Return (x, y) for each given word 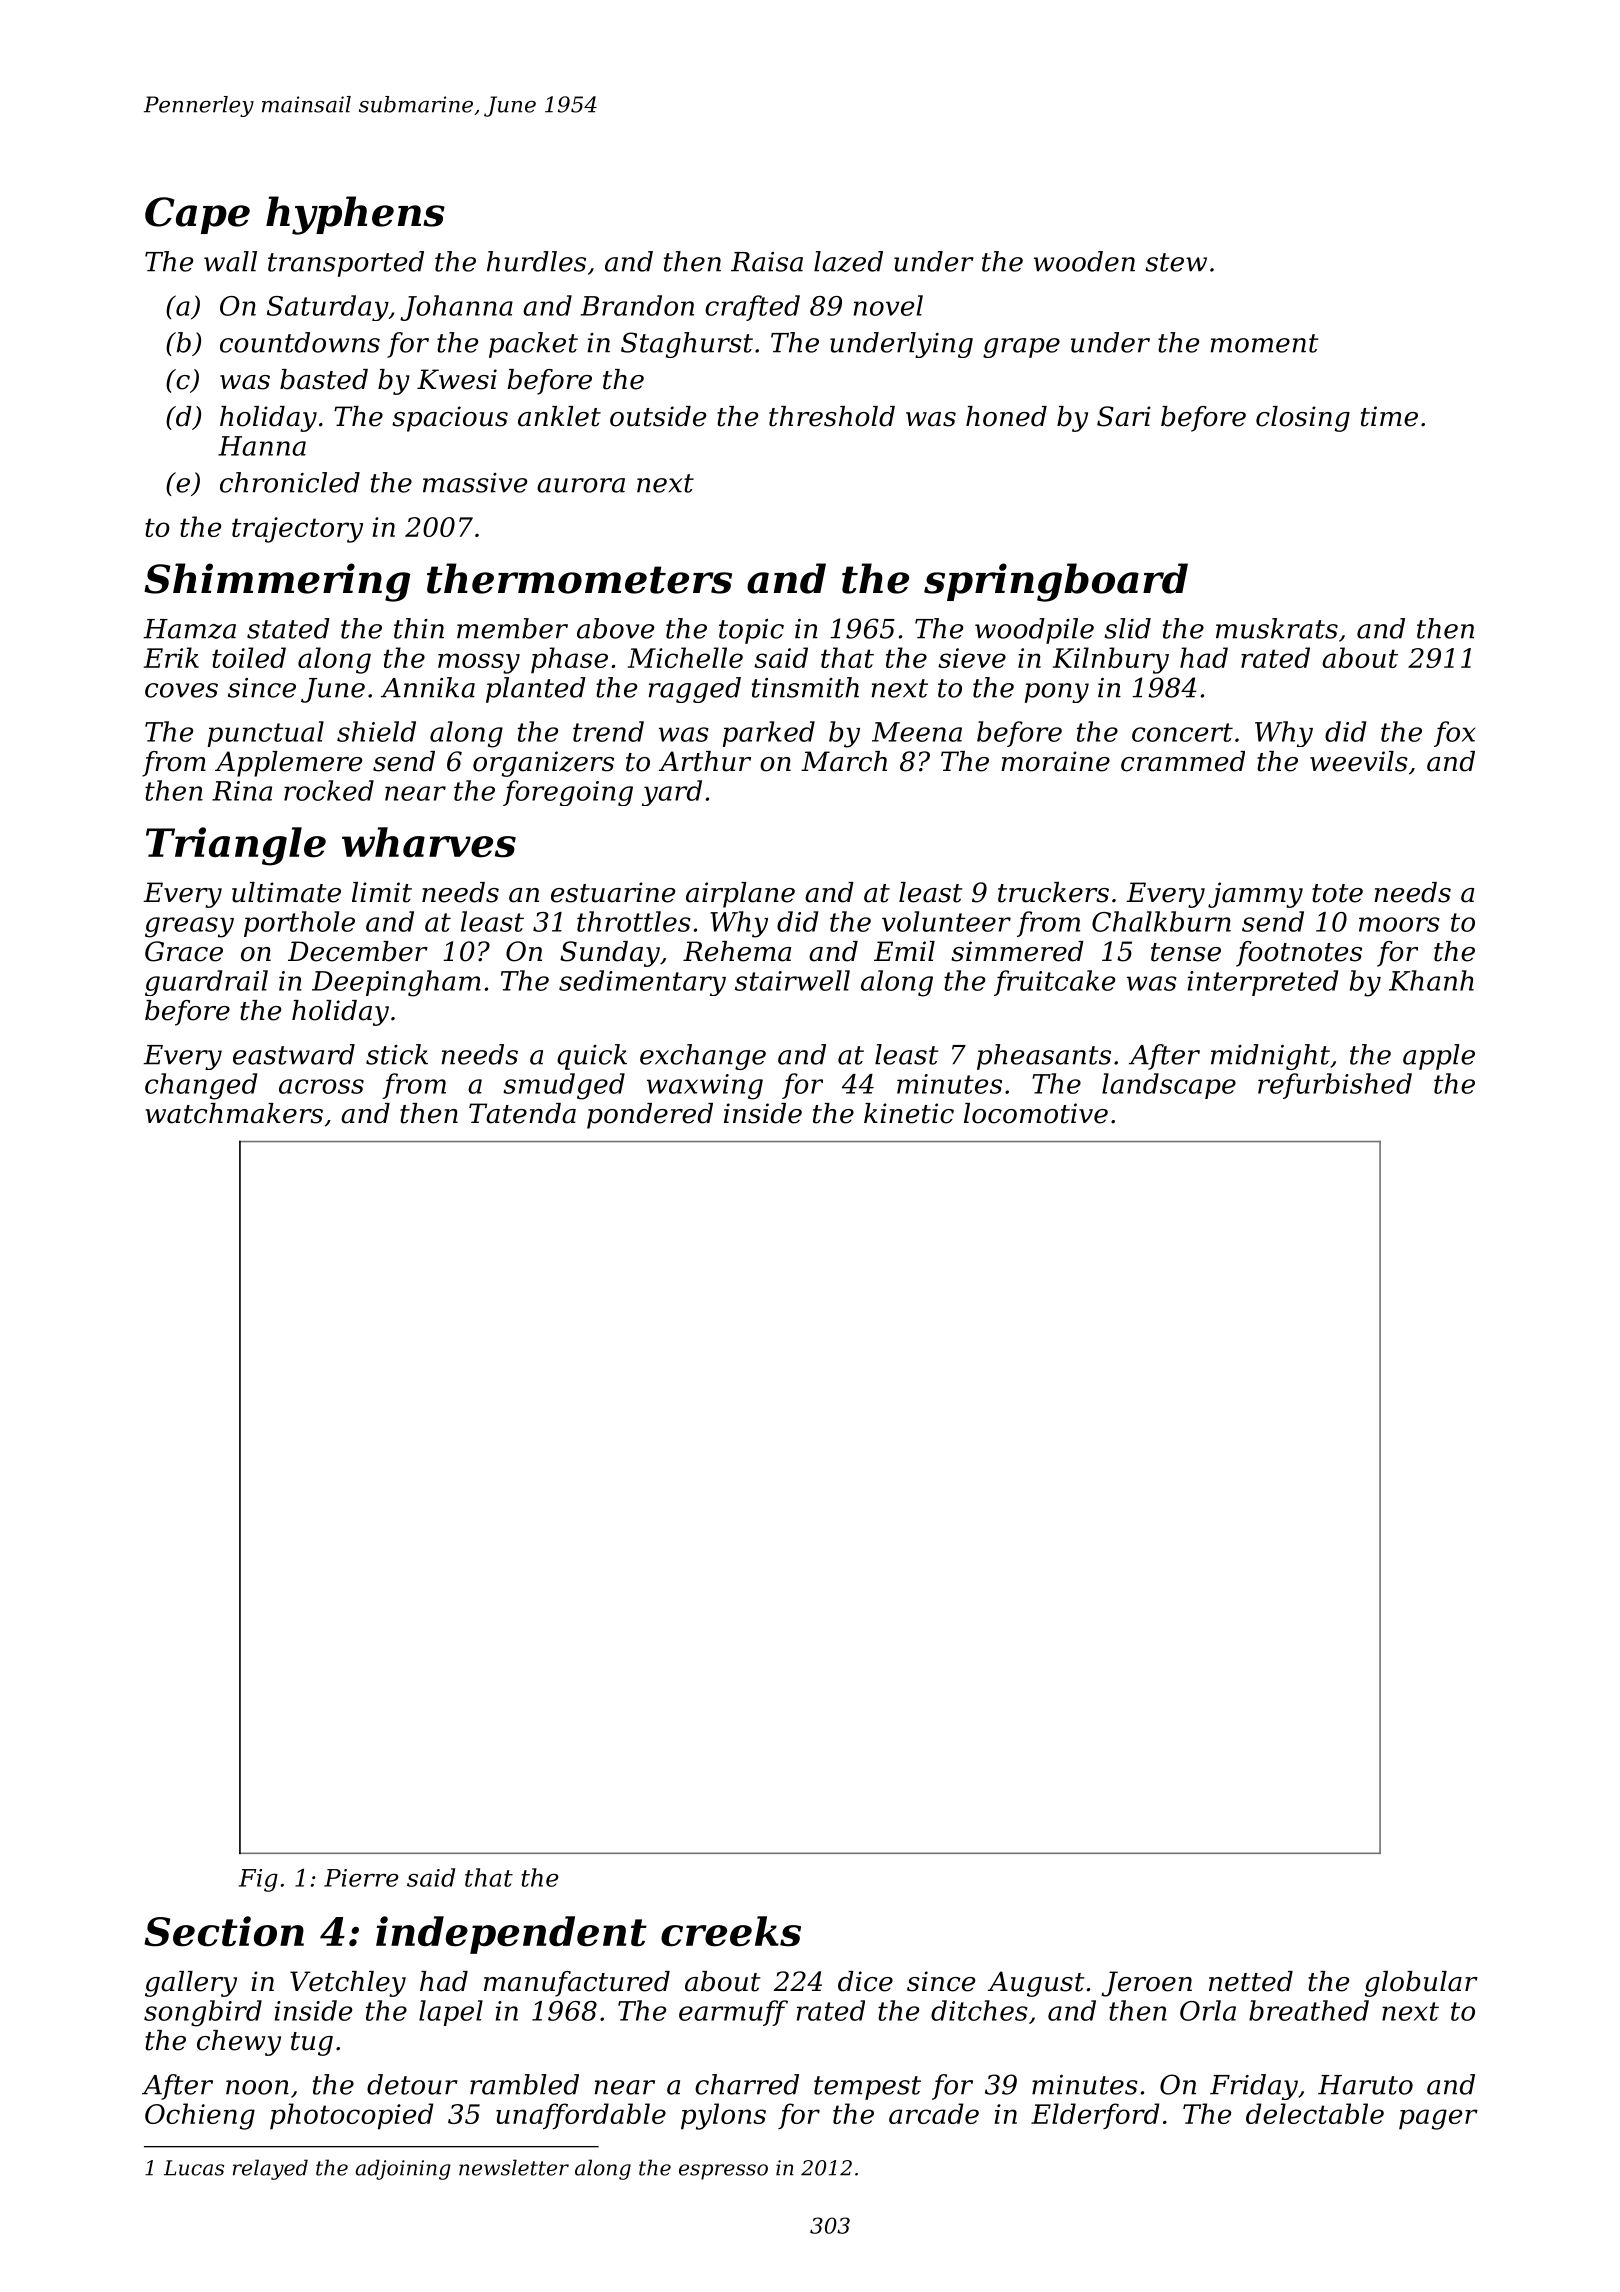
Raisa (767, 262)
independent (511, 1935)
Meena (917, 732)
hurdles (536, 261)
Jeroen (1146, 1984)
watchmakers (234, 1113)
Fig (258, 1880)
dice (865, 1981)
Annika (428, 687)
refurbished (1335, 1086)
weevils (1359, 761)
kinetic (909, 1113)
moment (1264, 343)
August (1036, 1984)
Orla (1208, 2010)
